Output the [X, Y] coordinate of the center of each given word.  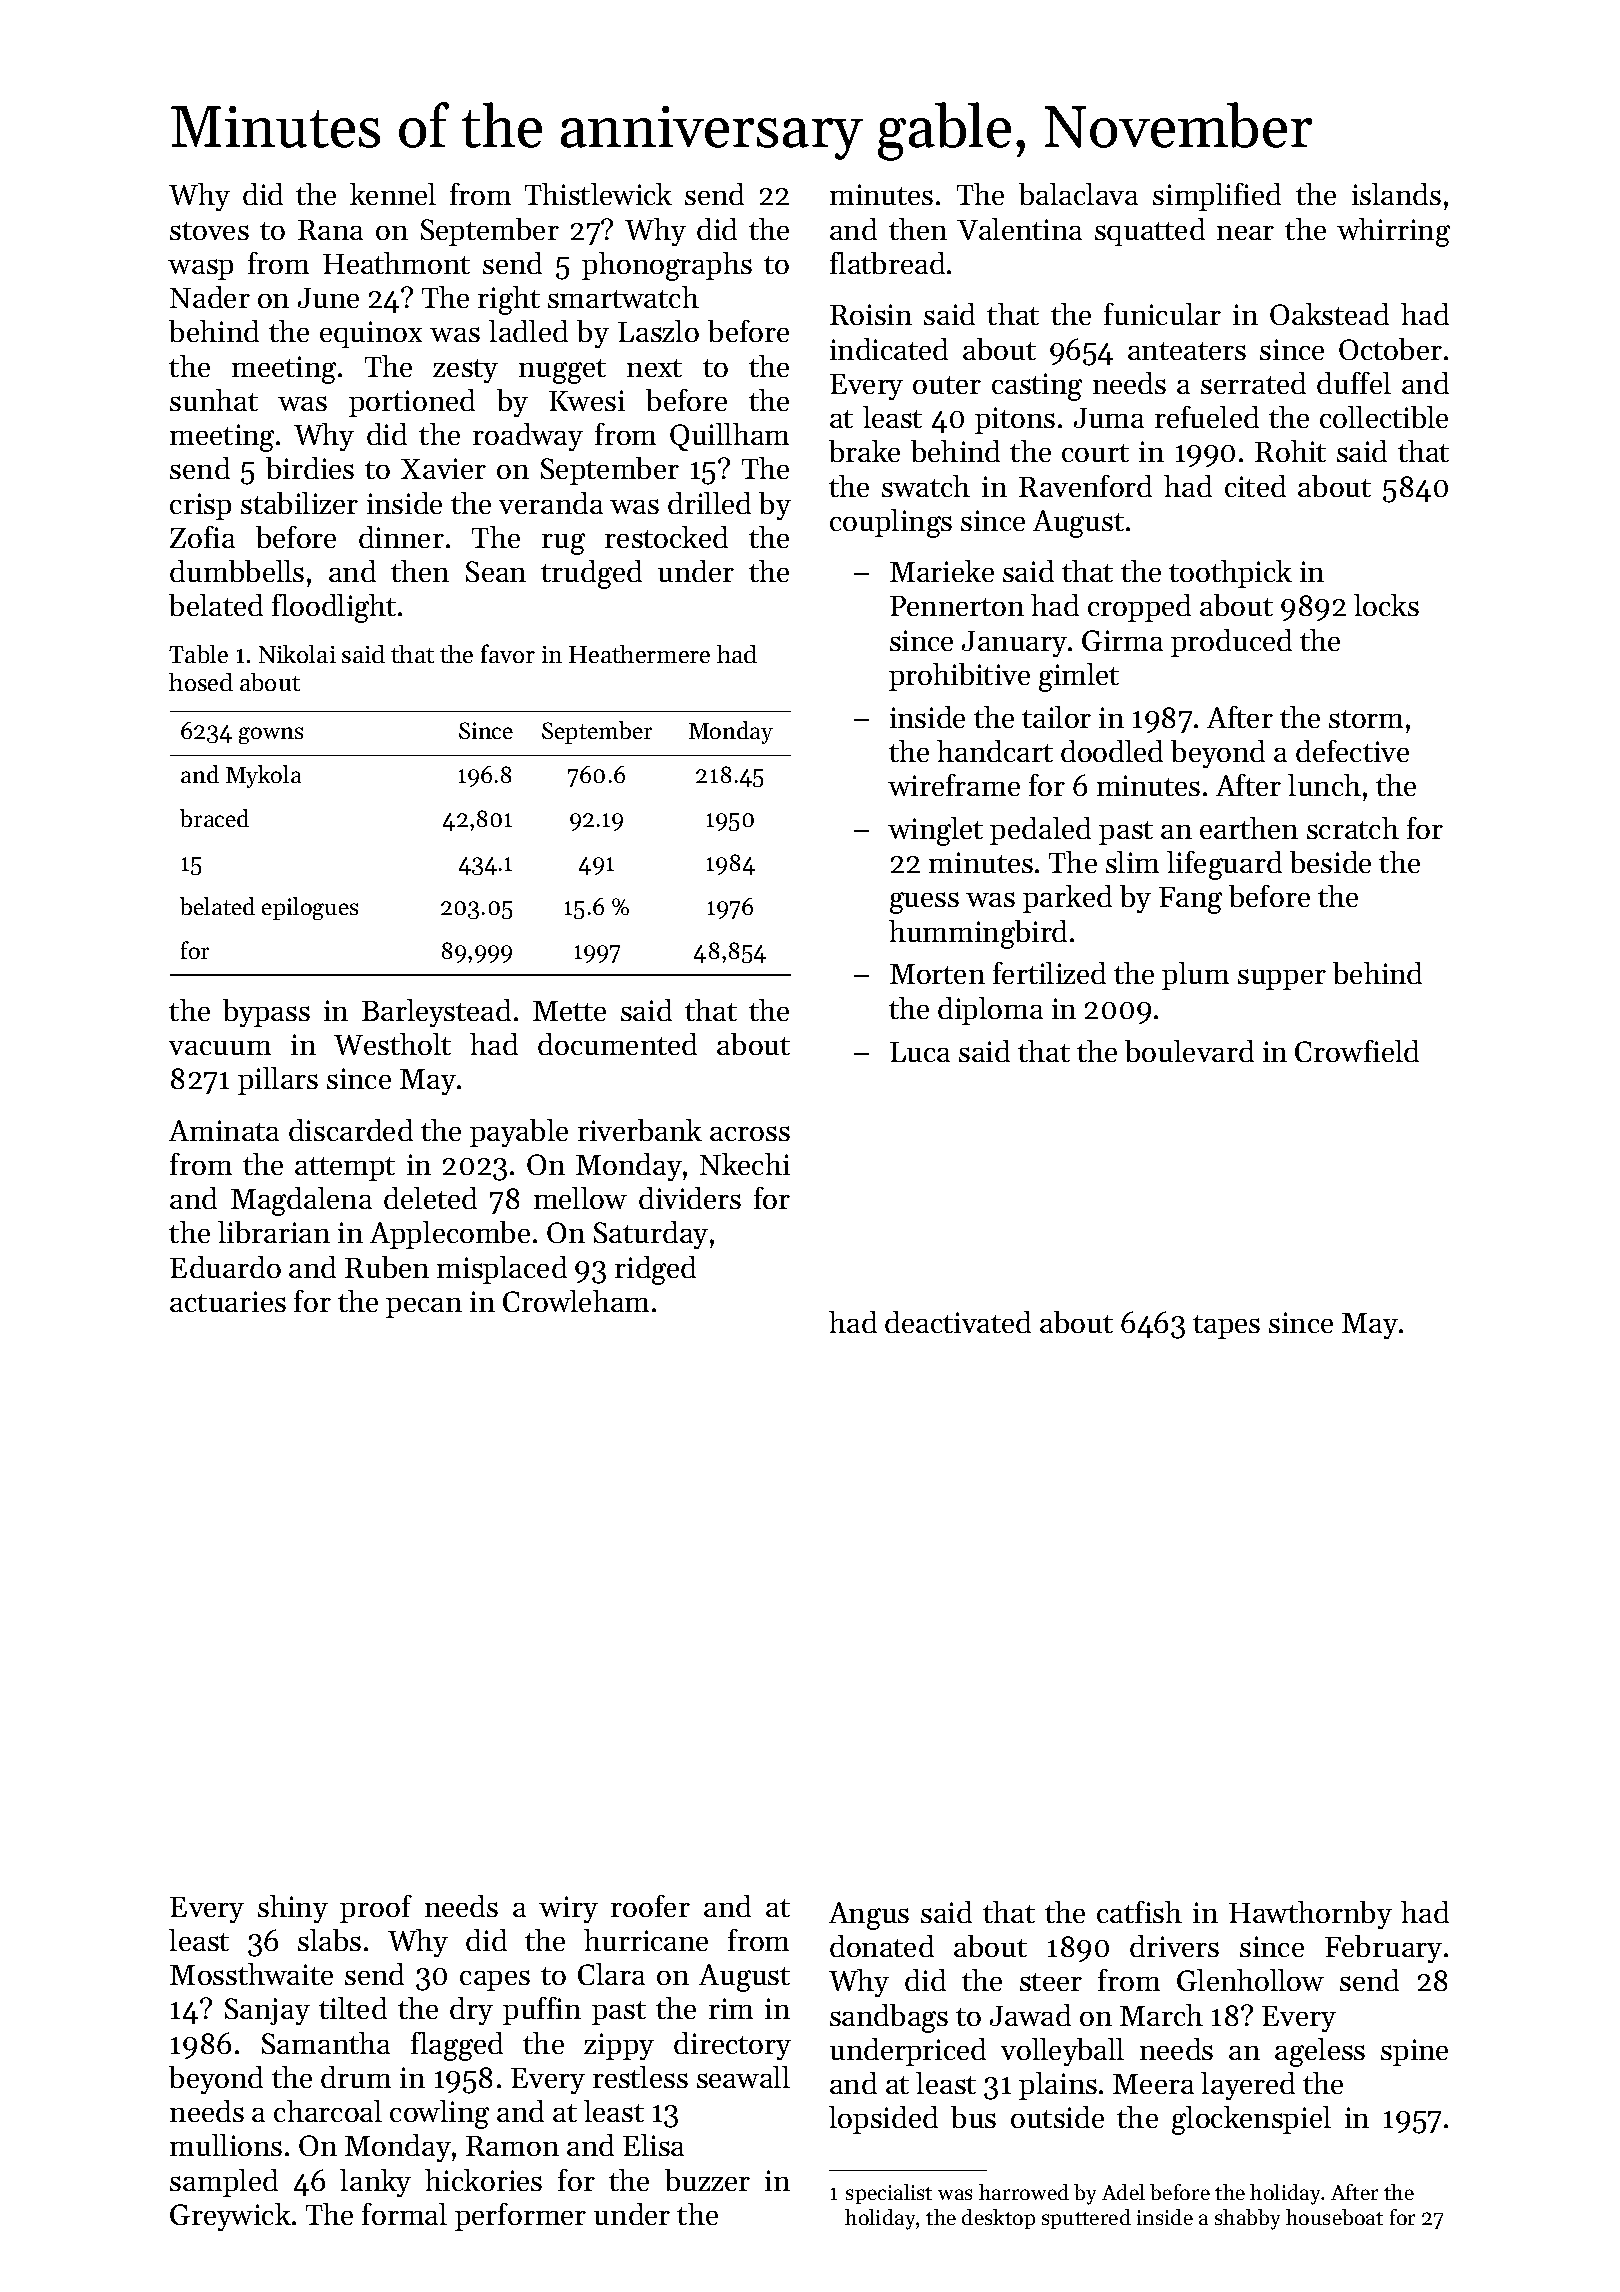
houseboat [1334, 2217]
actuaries [228, 1301]
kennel [393, 194]
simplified [1217, 197]
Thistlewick [598, 194]
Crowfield [1357, 1051]
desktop [998, 2219]
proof [376, 1909]
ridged [655, 1270]
